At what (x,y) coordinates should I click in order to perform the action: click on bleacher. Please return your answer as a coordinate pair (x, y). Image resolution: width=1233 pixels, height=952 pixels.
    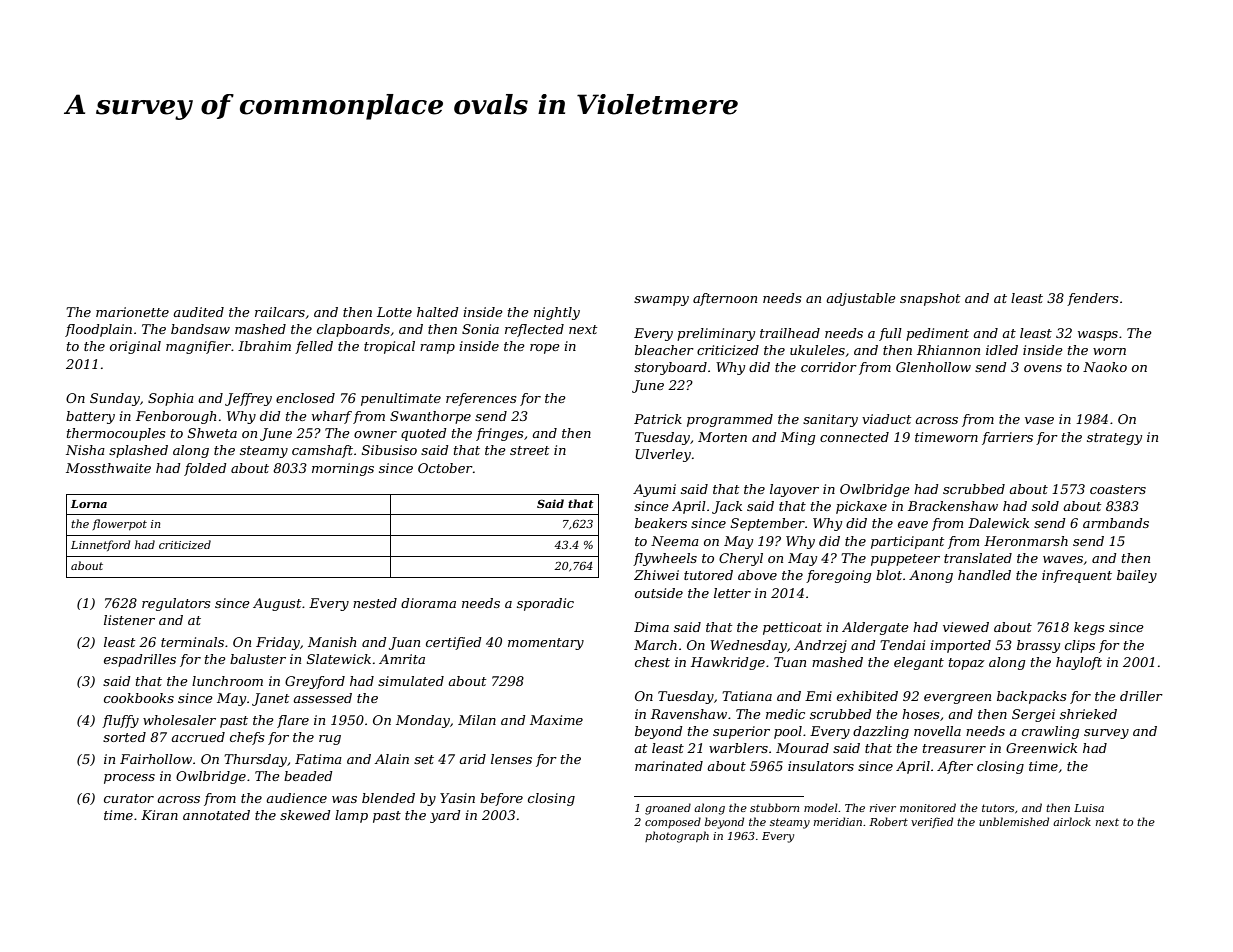
    Looking at the image, I should click on (664, 350).
